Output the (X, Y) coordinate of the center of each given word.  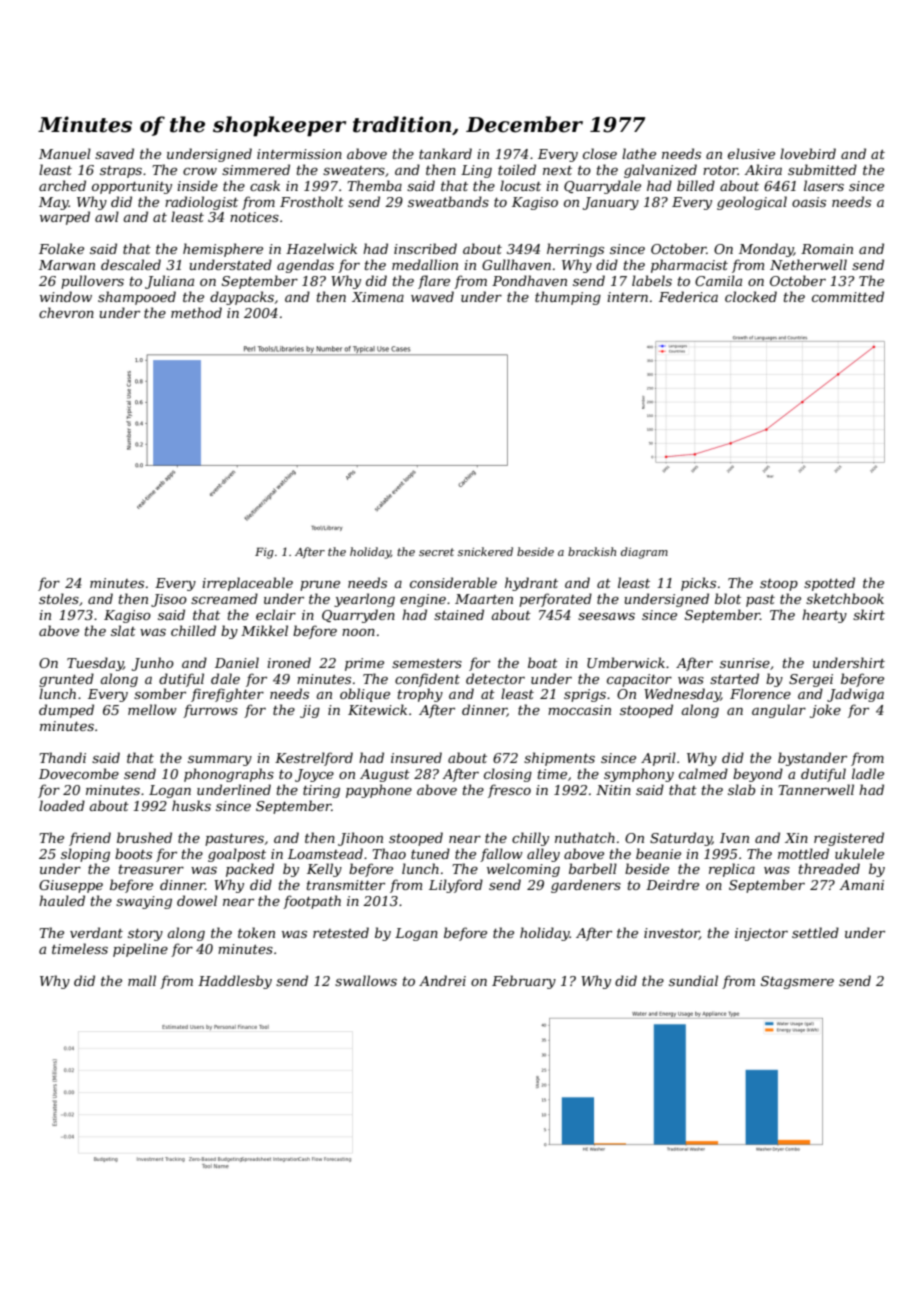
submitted (822, 169)
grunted (66, 680)
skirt (869, 614)
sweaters (354, 170)
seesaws (606, 616)
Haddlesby (235, 982)
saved (114, 153)
